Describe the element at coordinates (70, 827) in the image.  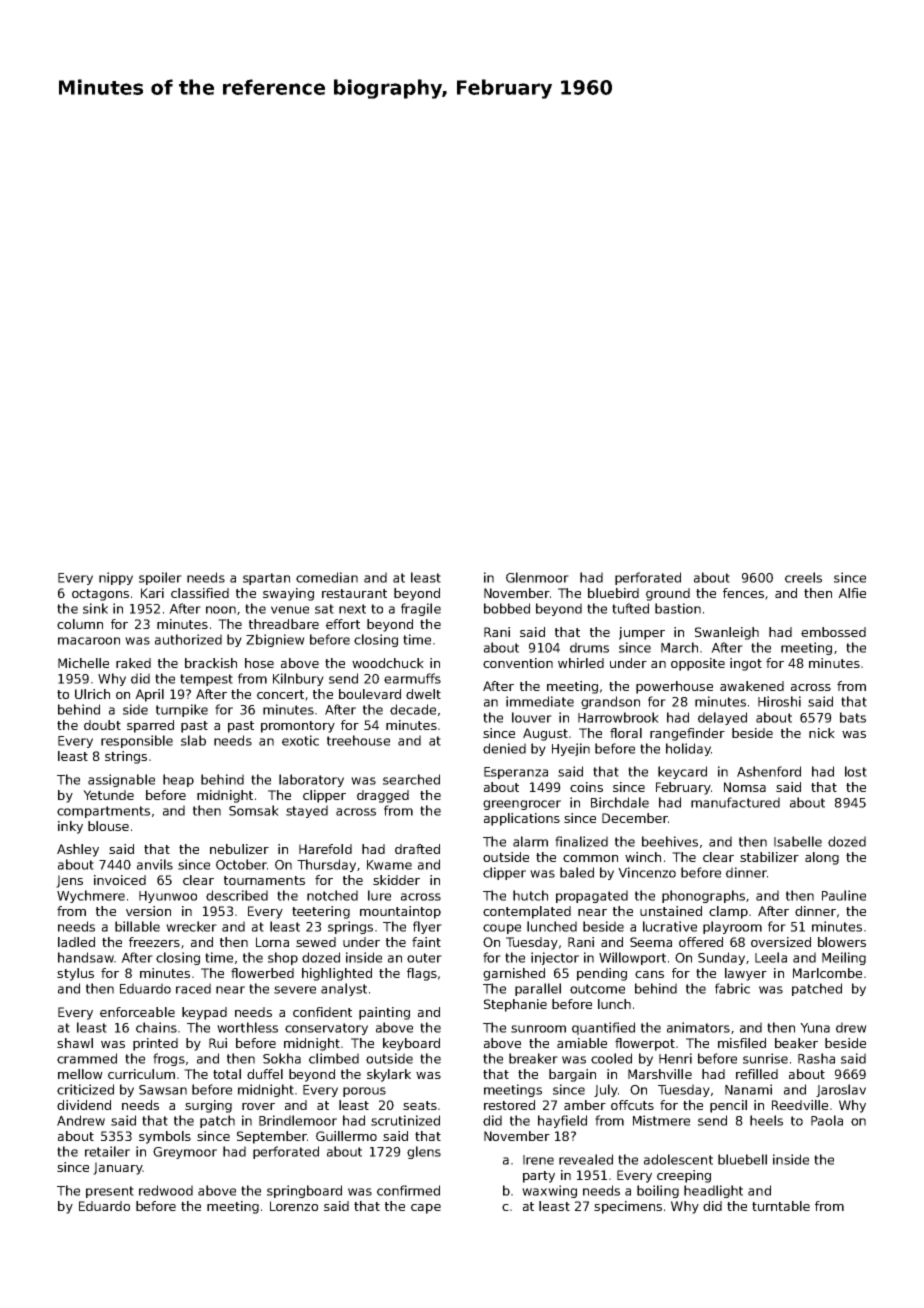
I see `inky` at that location.
